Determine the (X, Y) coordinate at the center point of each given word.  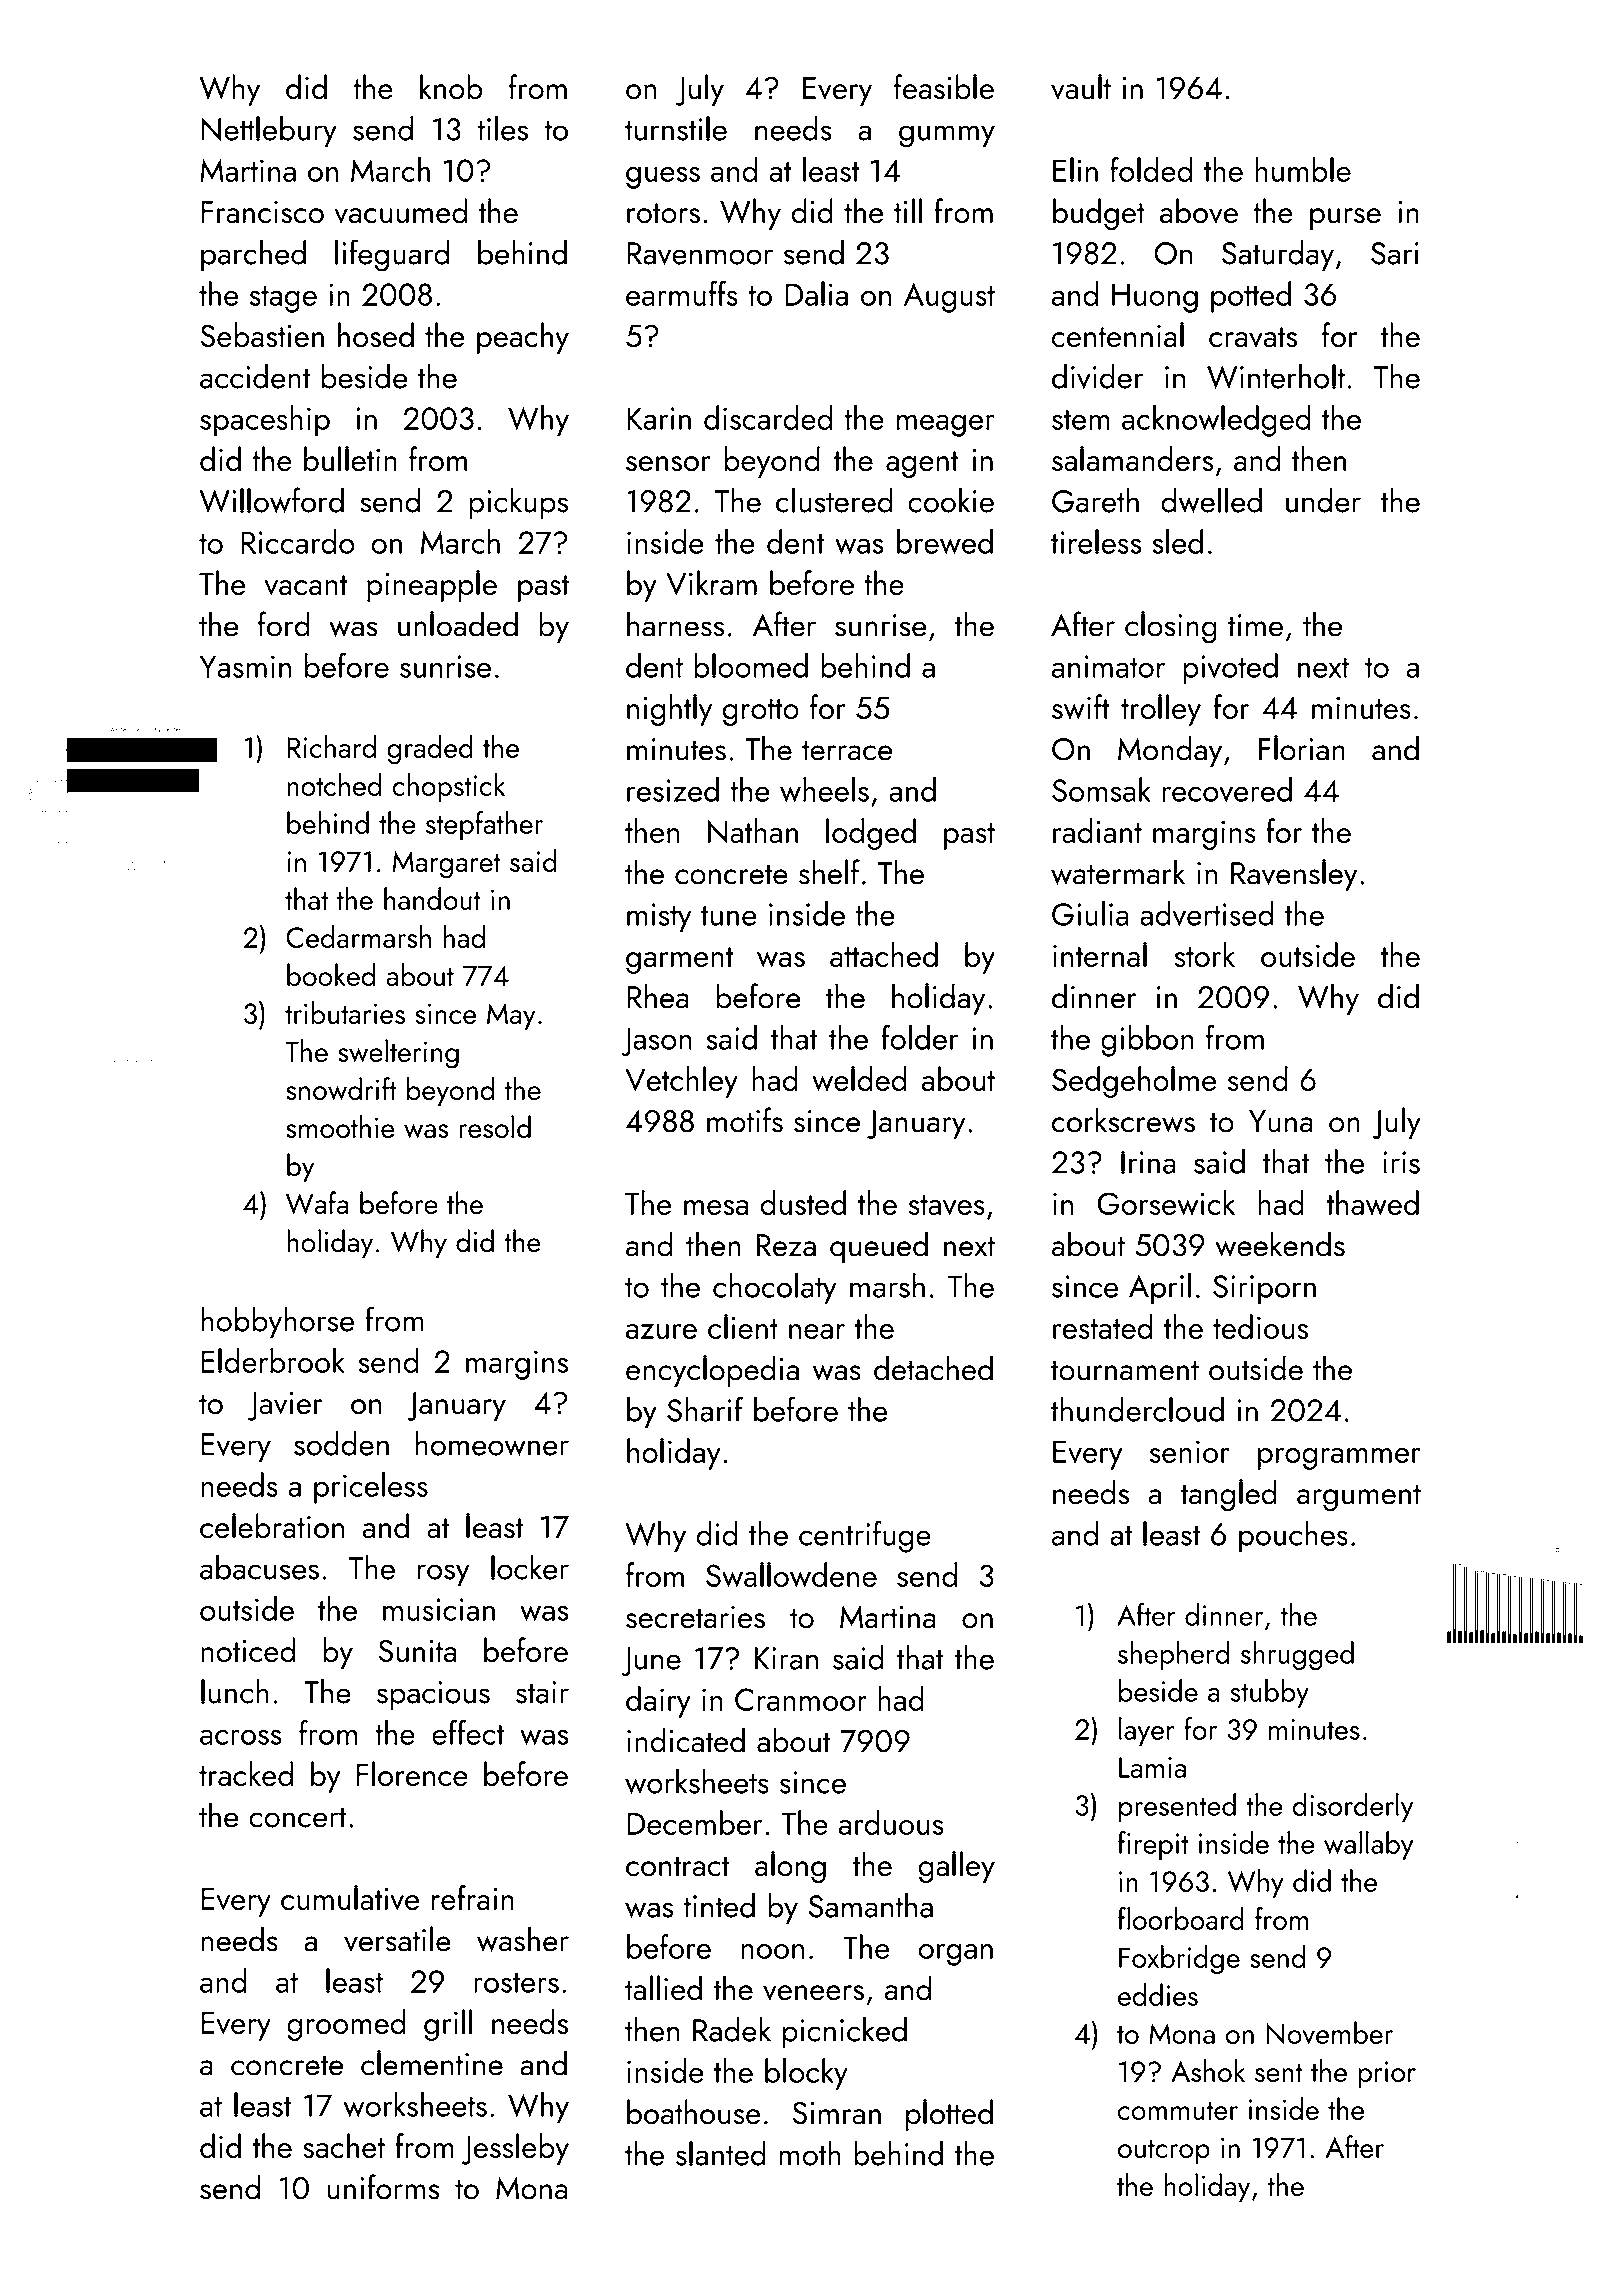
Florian (1302, 748)
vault (1081, 87)
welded (859, 1079)
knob (451, 87)
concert (298, 1817)
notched (334, 784)
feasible (944, 87)
